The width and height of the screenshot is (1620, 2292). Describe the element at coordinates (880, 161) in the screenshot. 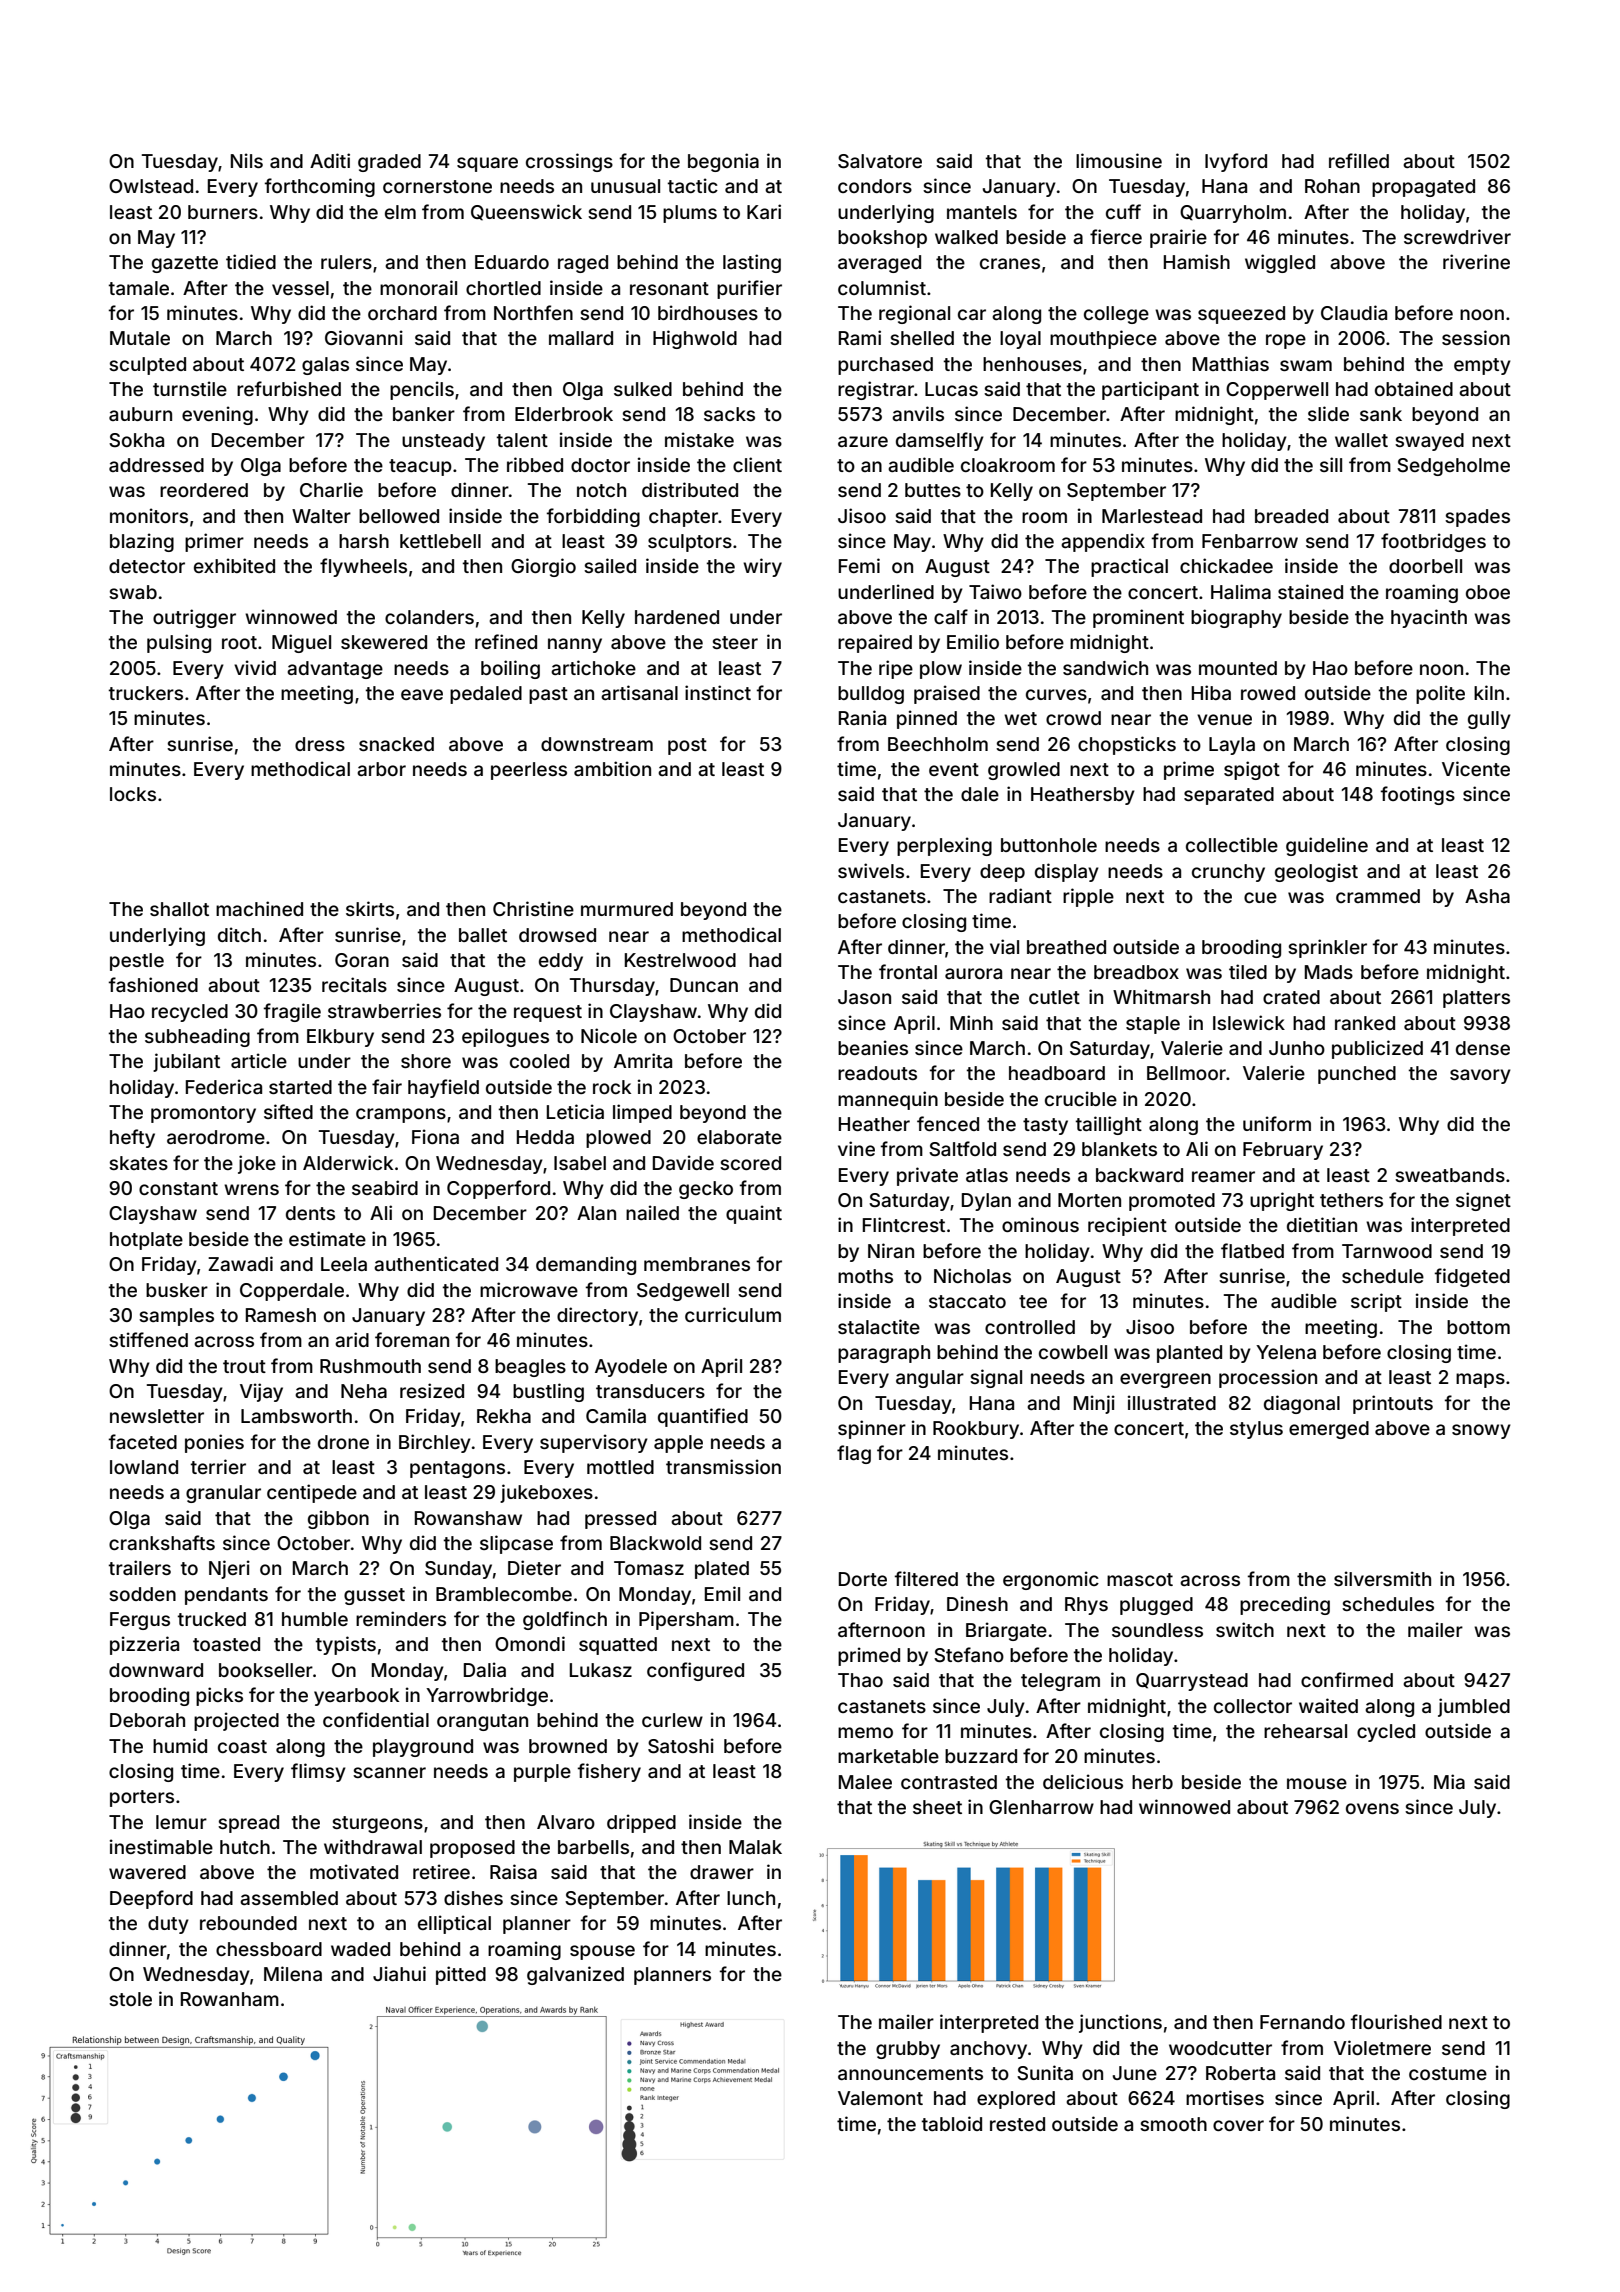

I see `Salvatore` at that location.
